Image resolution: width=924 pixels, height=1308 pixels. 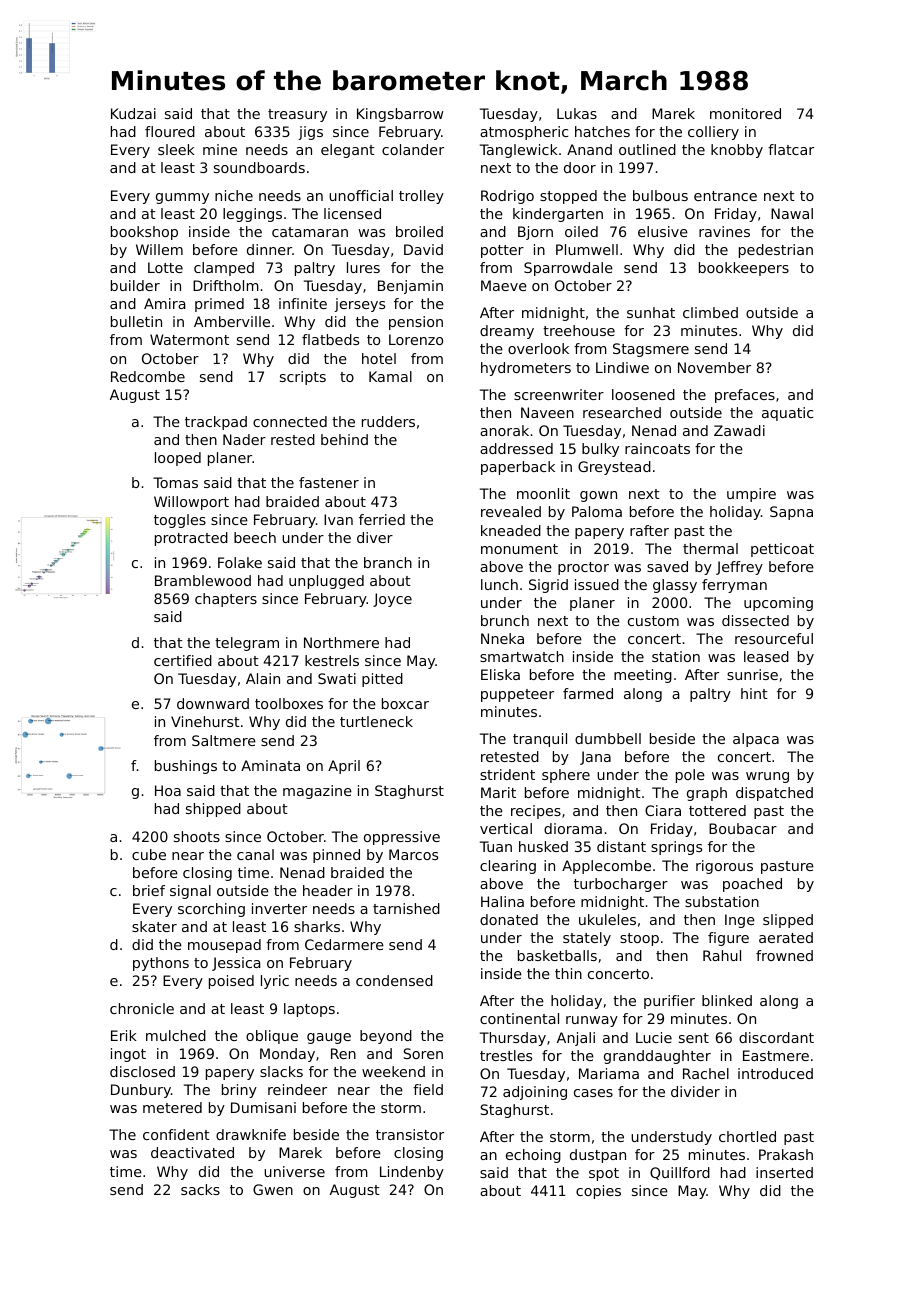 What do you see at coordinates (784, 1172) in the screenshot?
I see `inserted` at bounding box center [784, 1172].
